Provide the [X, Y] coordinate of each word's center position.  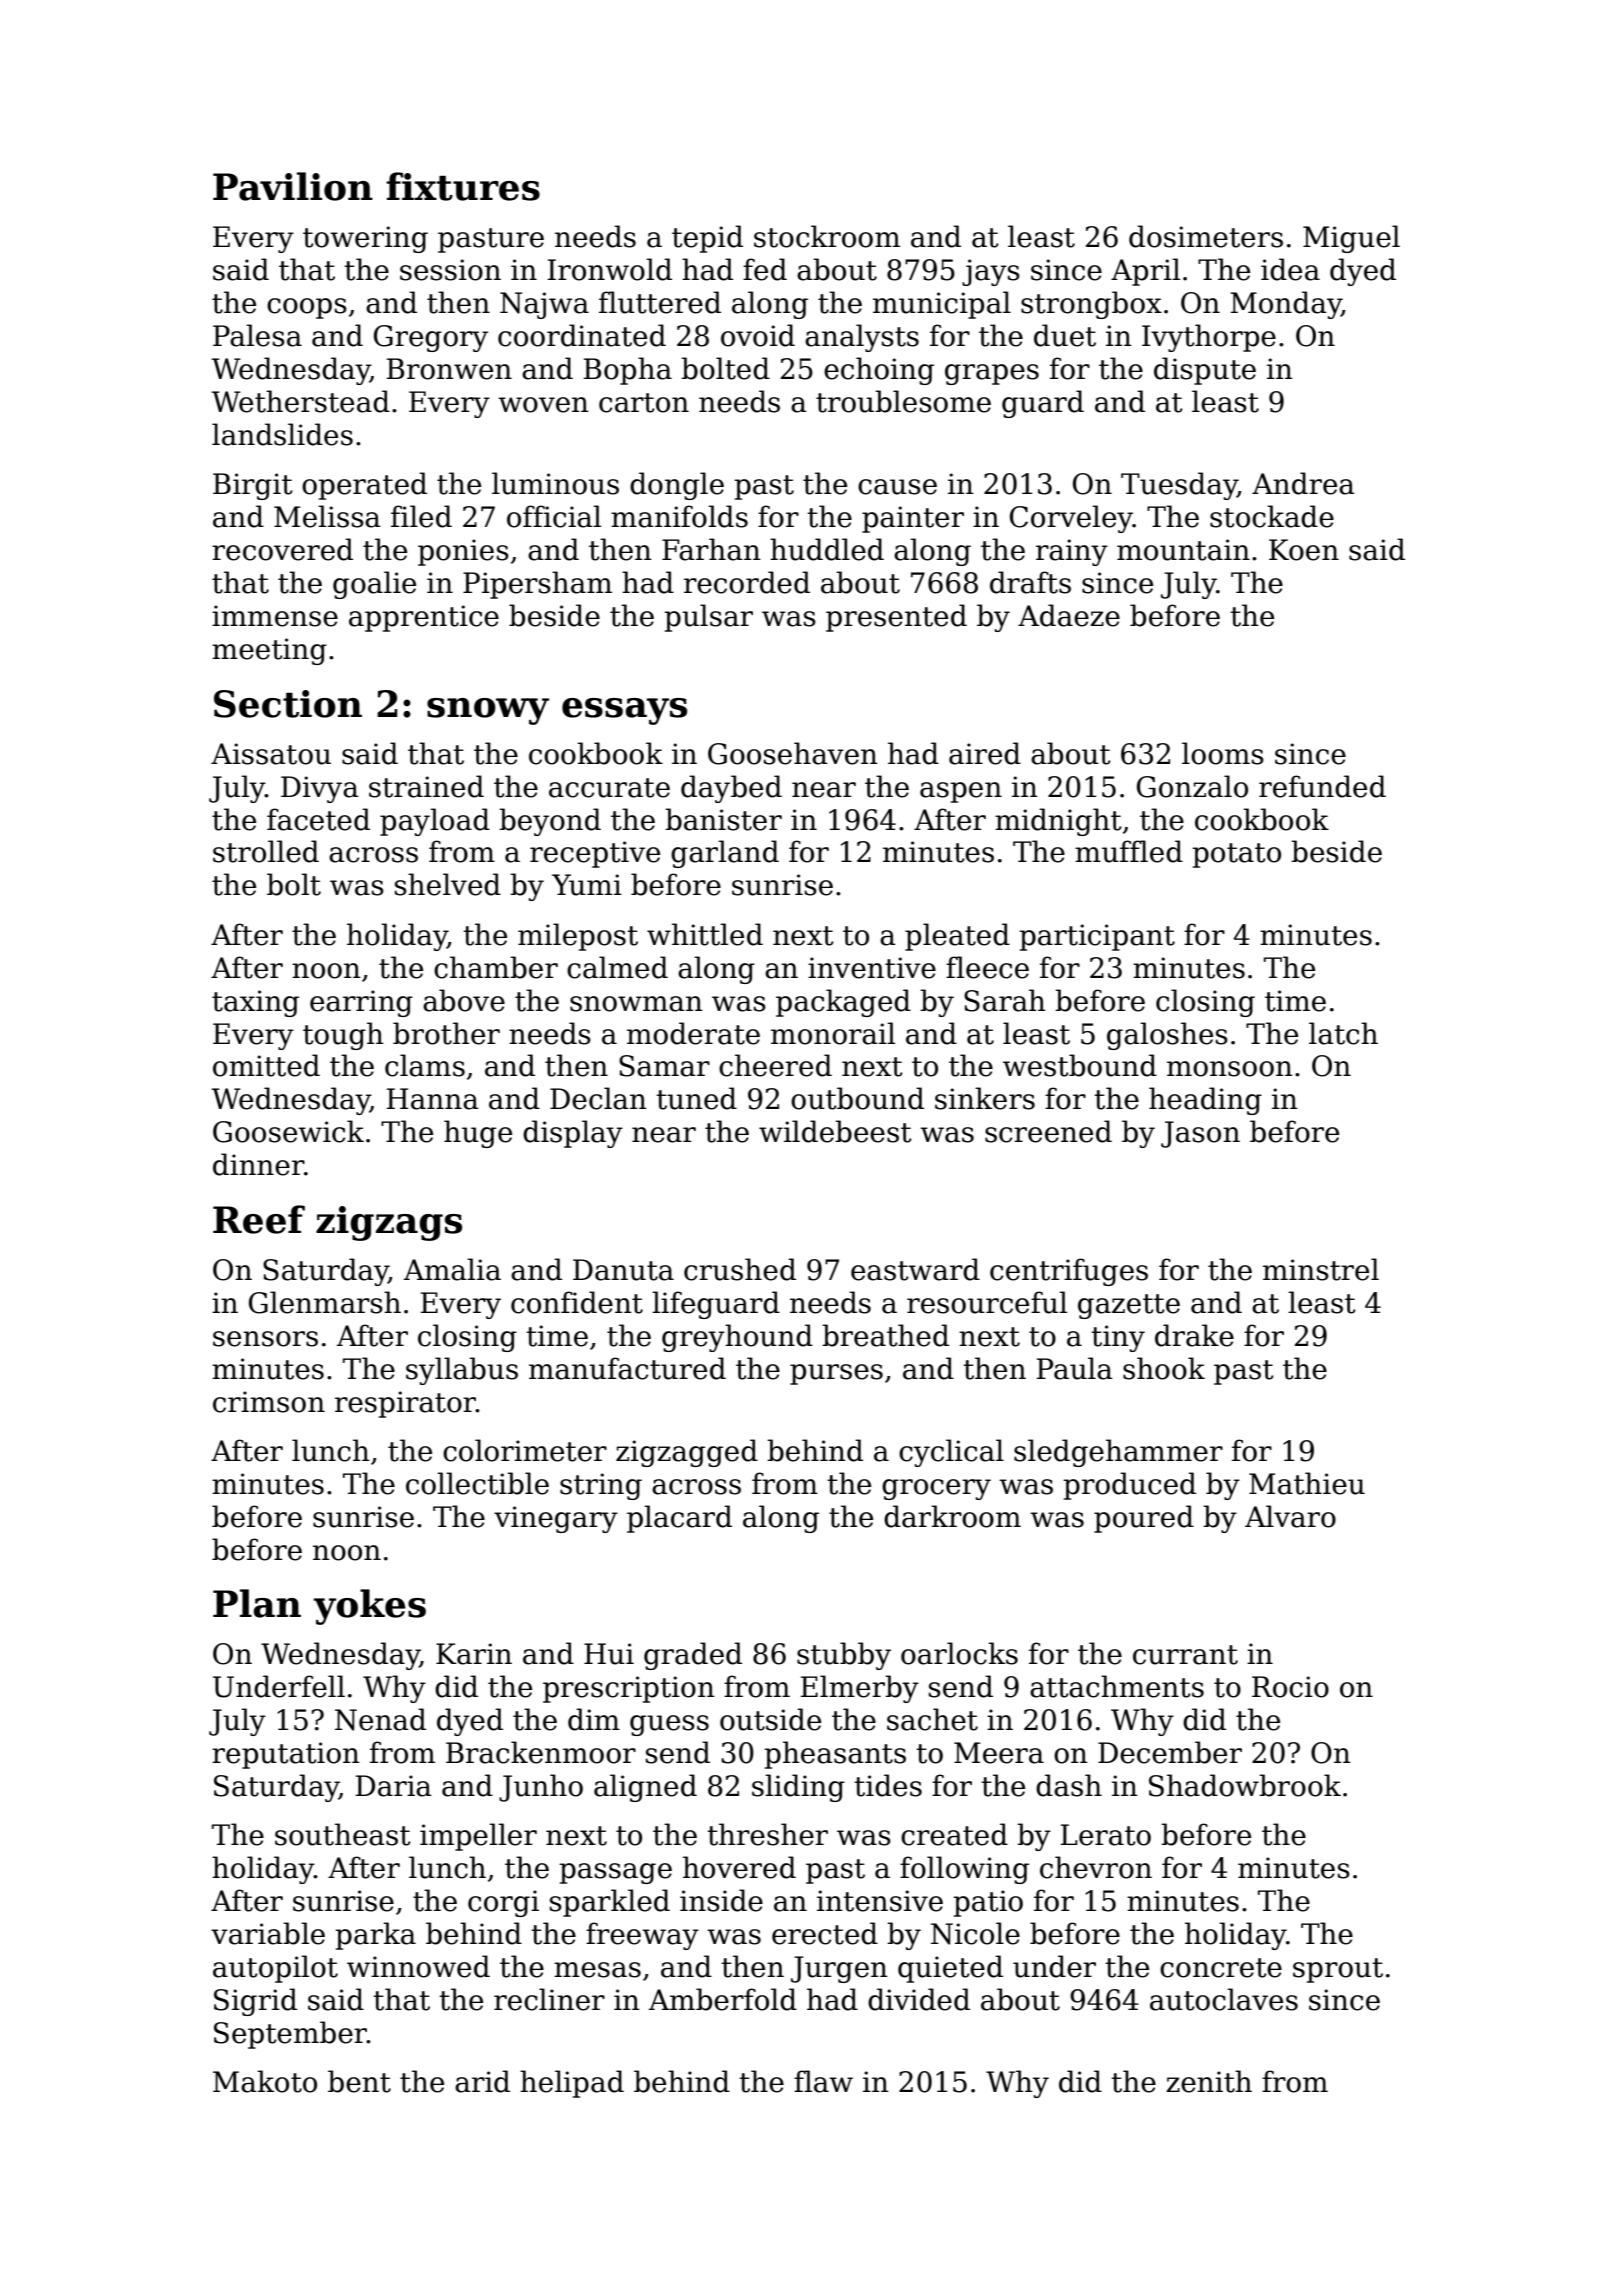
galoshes [1167, 1036]
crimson [269, 1402]
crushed [740, 1269]
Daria [394, 1786]
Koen [1304, 550]
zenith [1209, 2081]
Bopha [628, 371]
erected [825, 1933]
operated [364, 486]
